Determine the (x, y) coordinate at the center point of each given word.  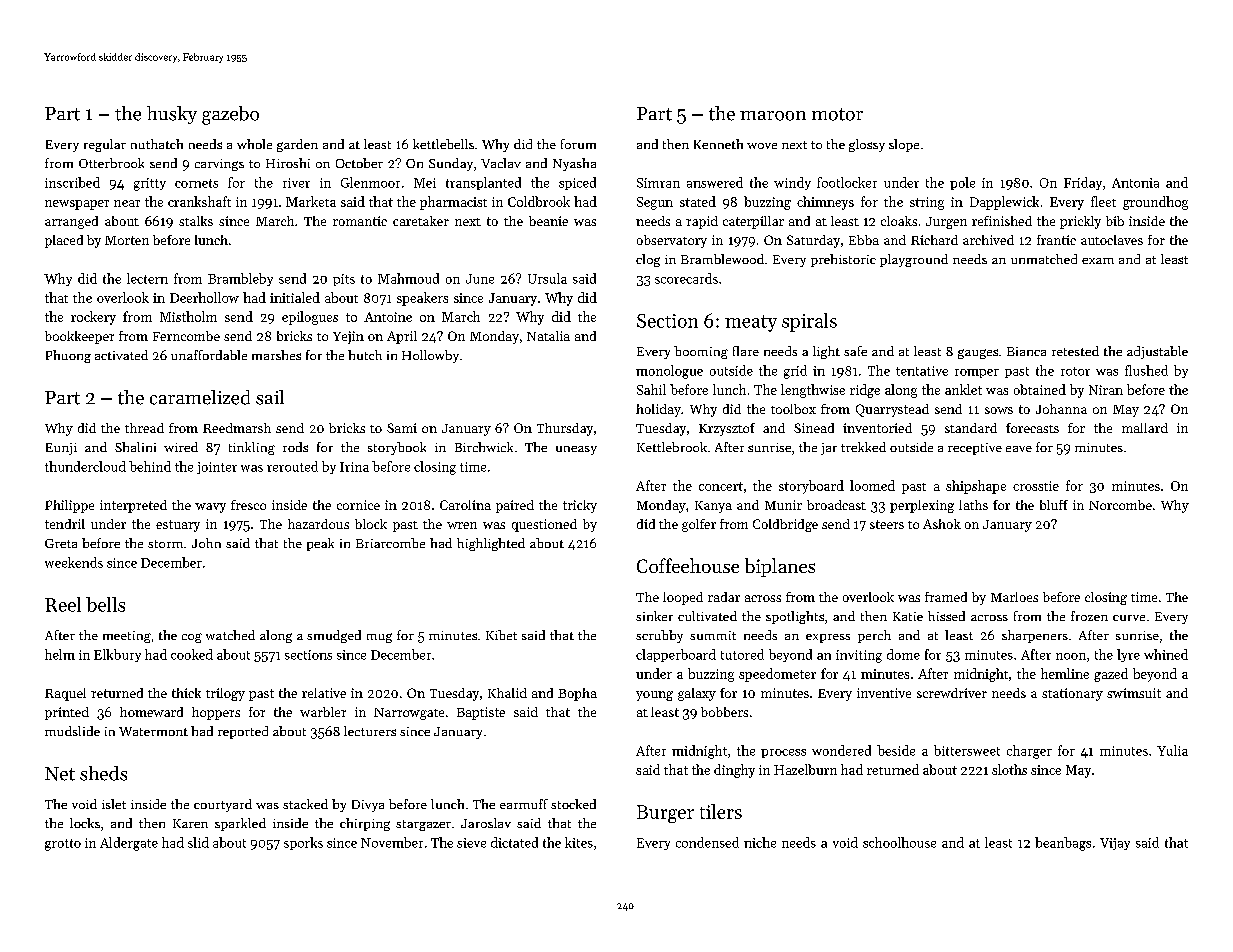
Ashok (942, 524)
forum (578, 144)
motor (837, 114)
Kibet (501, 635)
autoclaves (1112, 240)
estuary (178, 526)
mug (379, 638)
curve (1129, 618)
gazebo (230, 115)
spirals (809, 322)
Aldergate (129, 844)
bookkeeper (79, 337)
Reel (63, 604)
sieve (471, 843)
